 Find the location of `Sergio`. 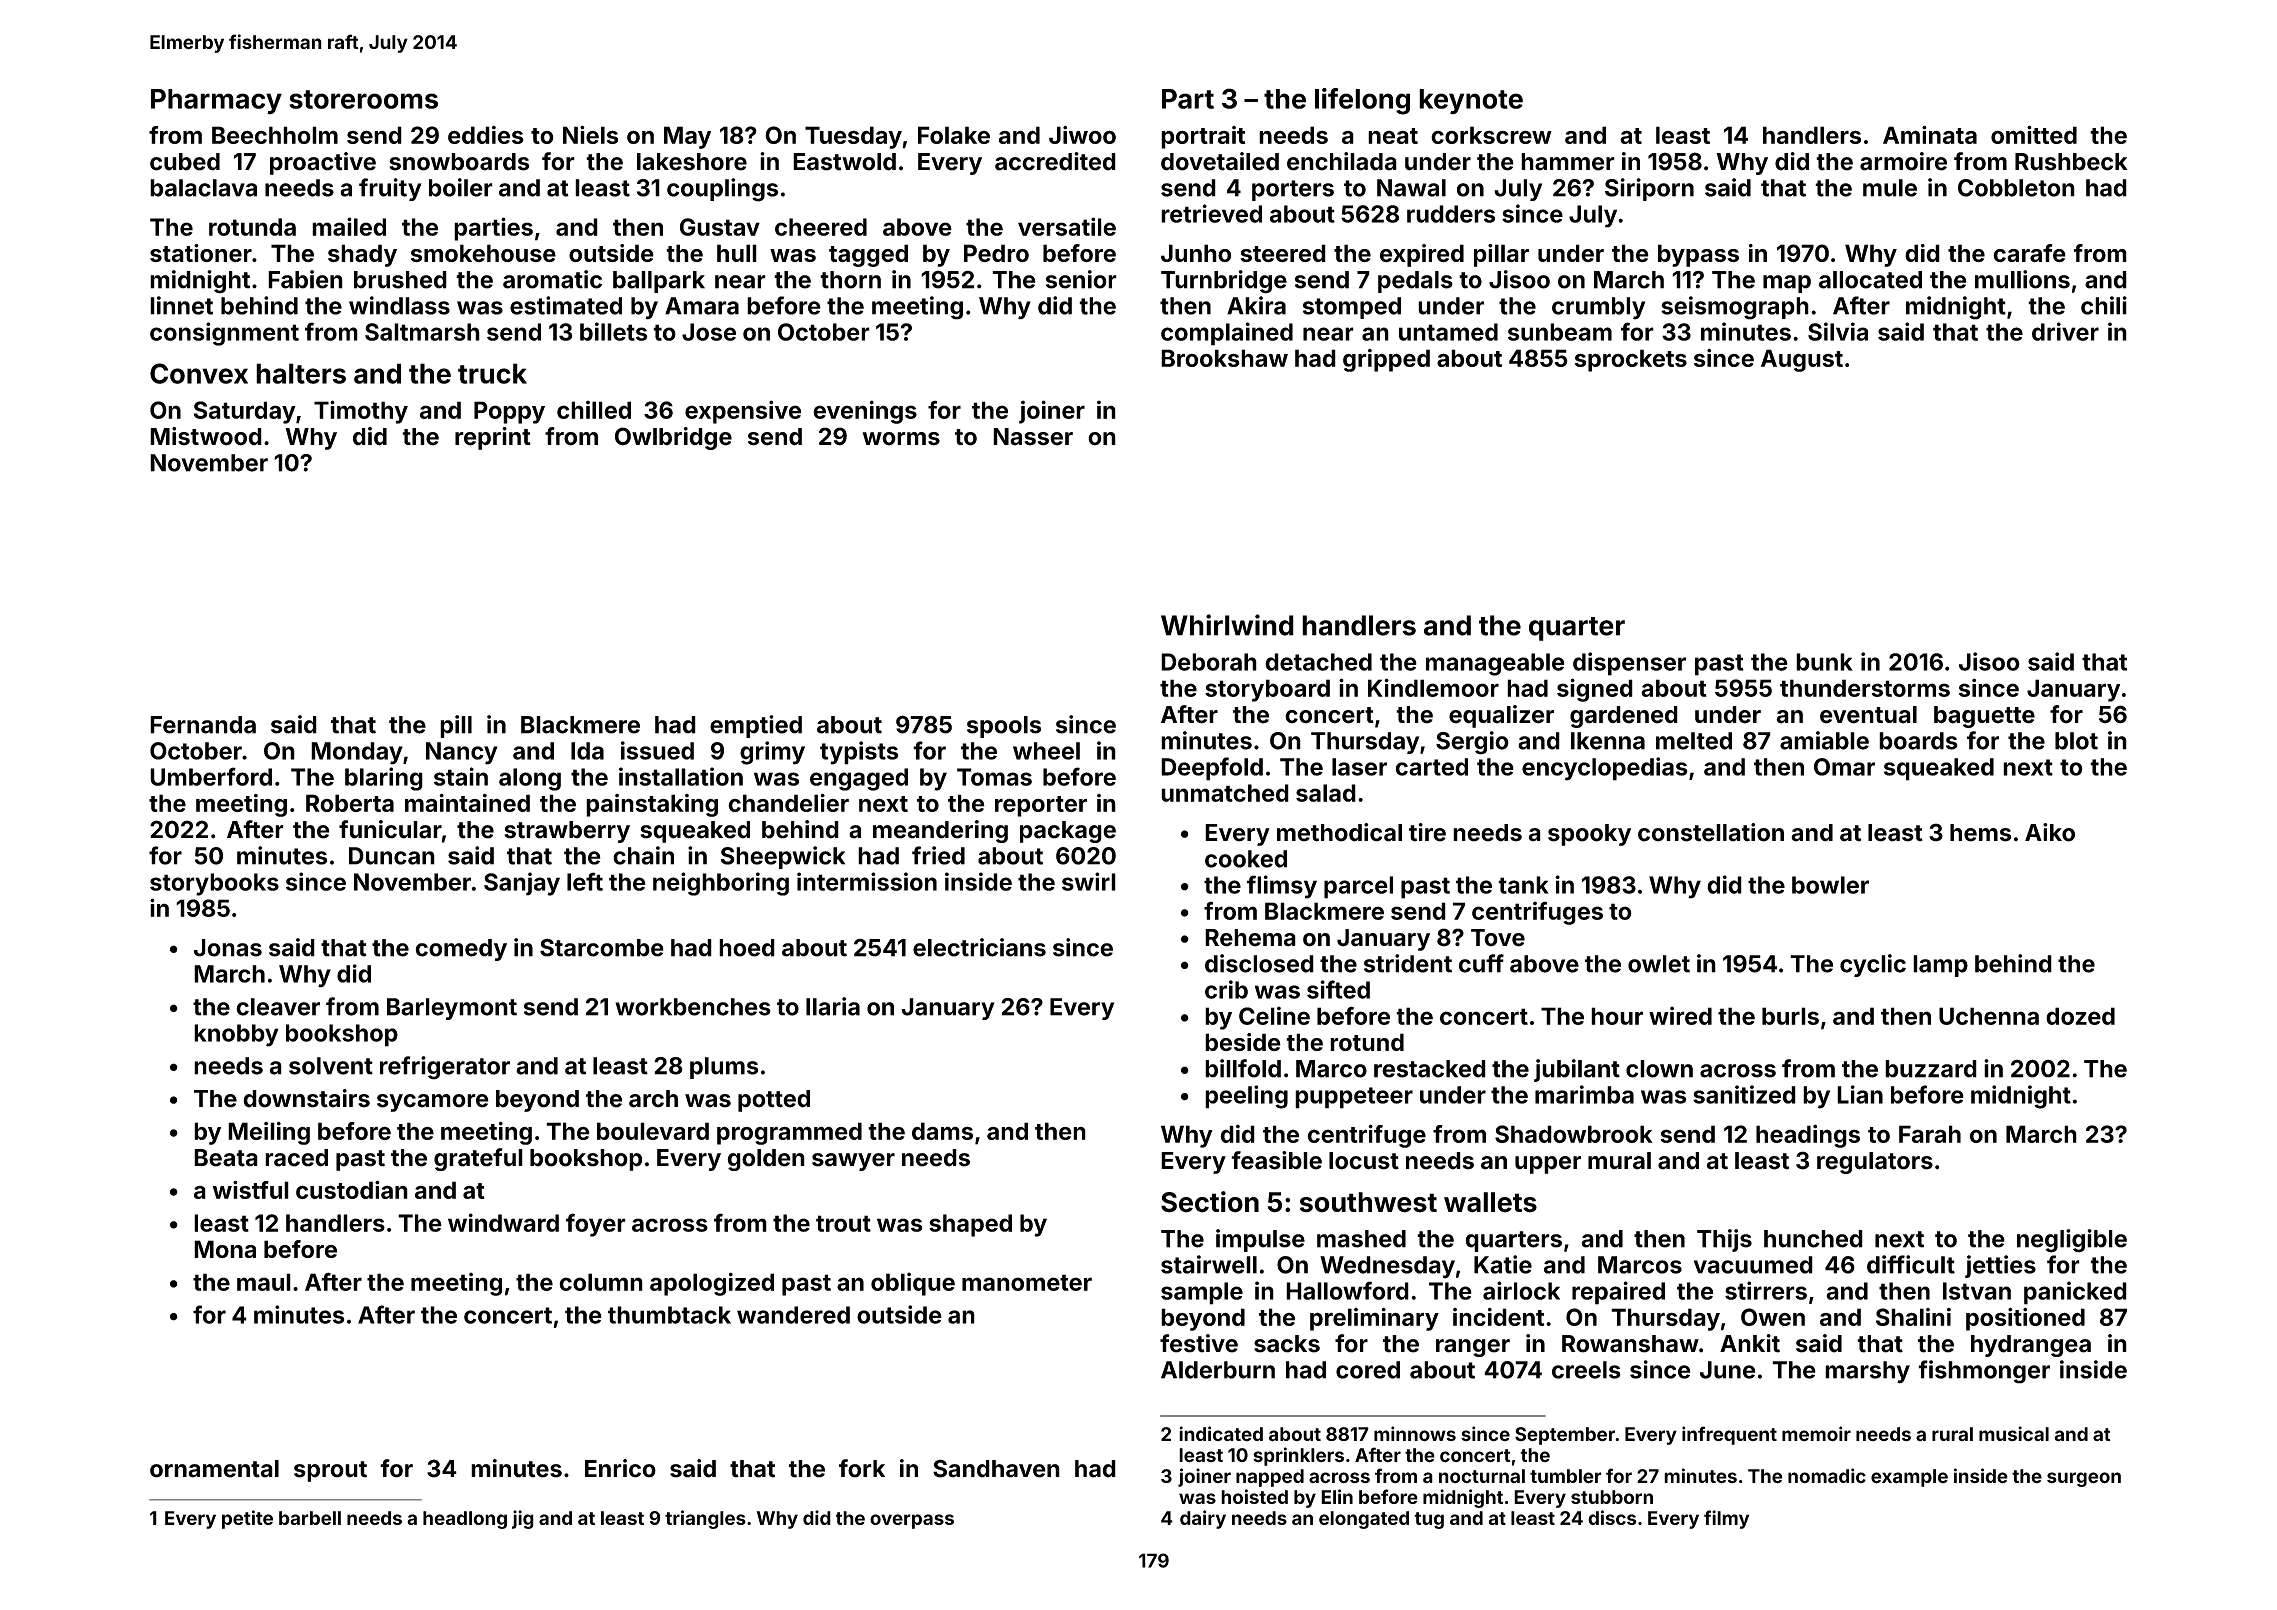

Sergio is located at coordinates (1472, 743).
